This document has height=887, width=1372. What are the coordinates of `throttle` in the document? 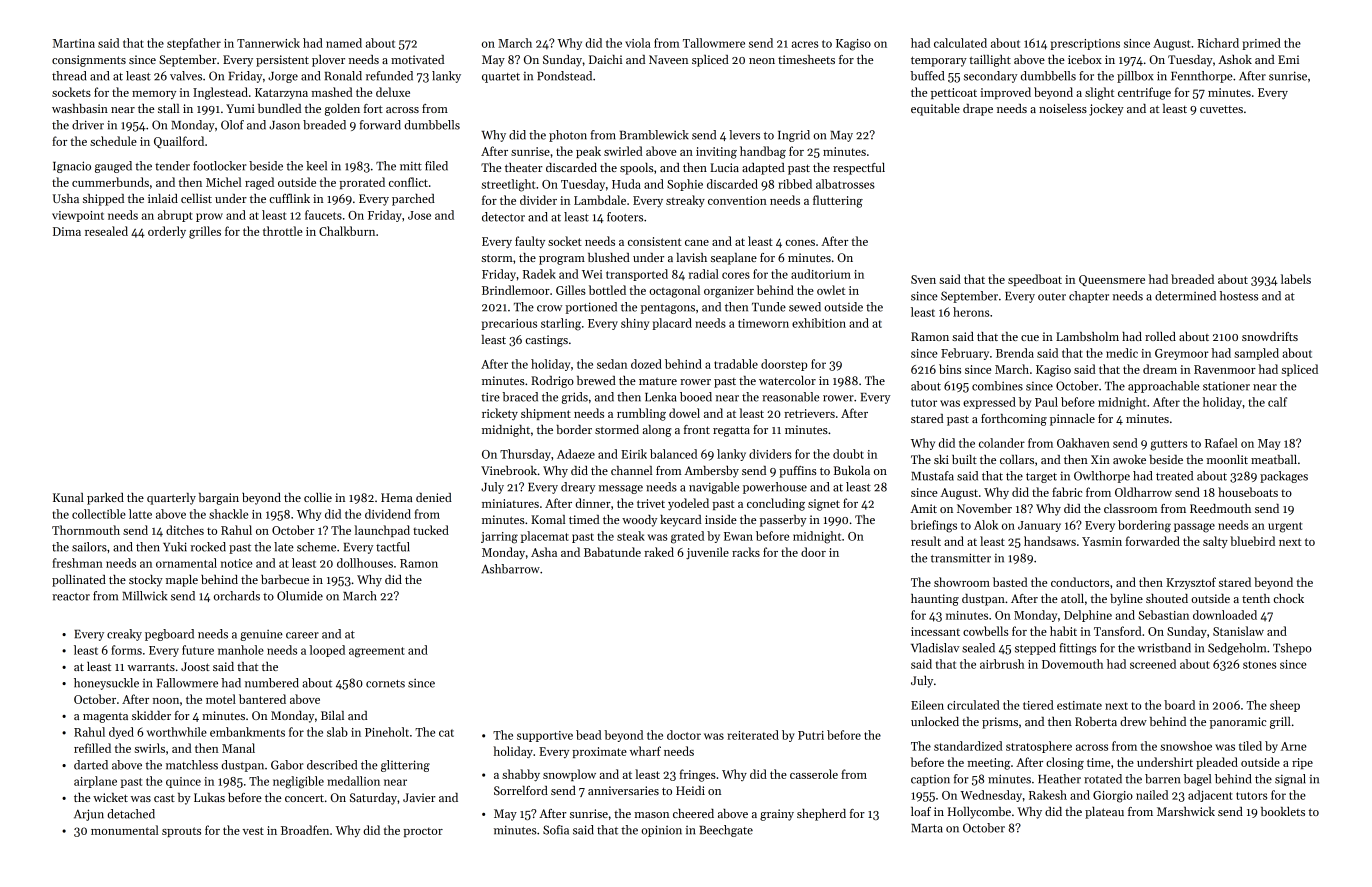 It's located at (282, 231).
